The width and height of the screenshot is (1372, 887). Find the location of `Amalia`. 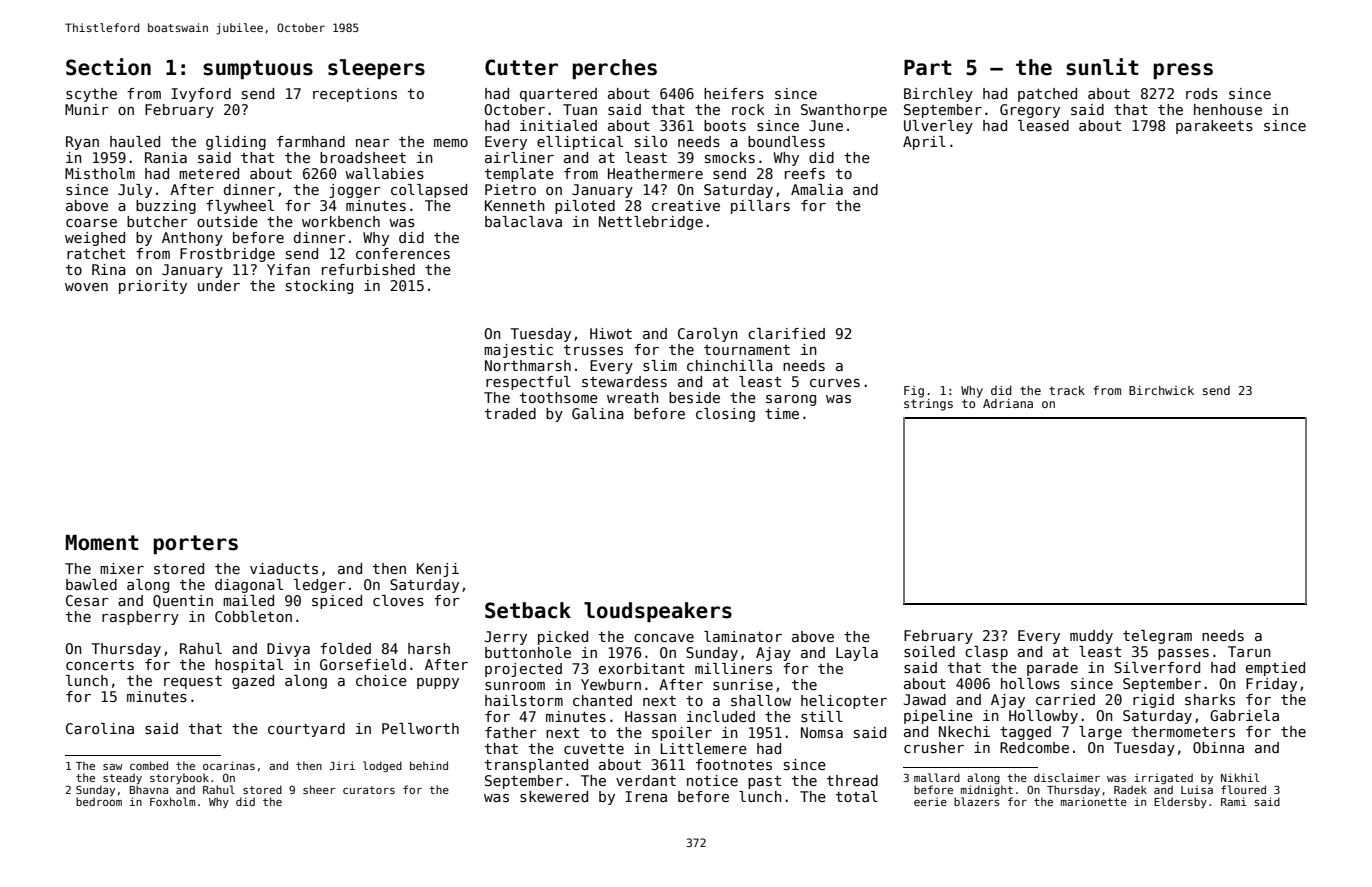

Amalia is located at coordinates (817, 189).
